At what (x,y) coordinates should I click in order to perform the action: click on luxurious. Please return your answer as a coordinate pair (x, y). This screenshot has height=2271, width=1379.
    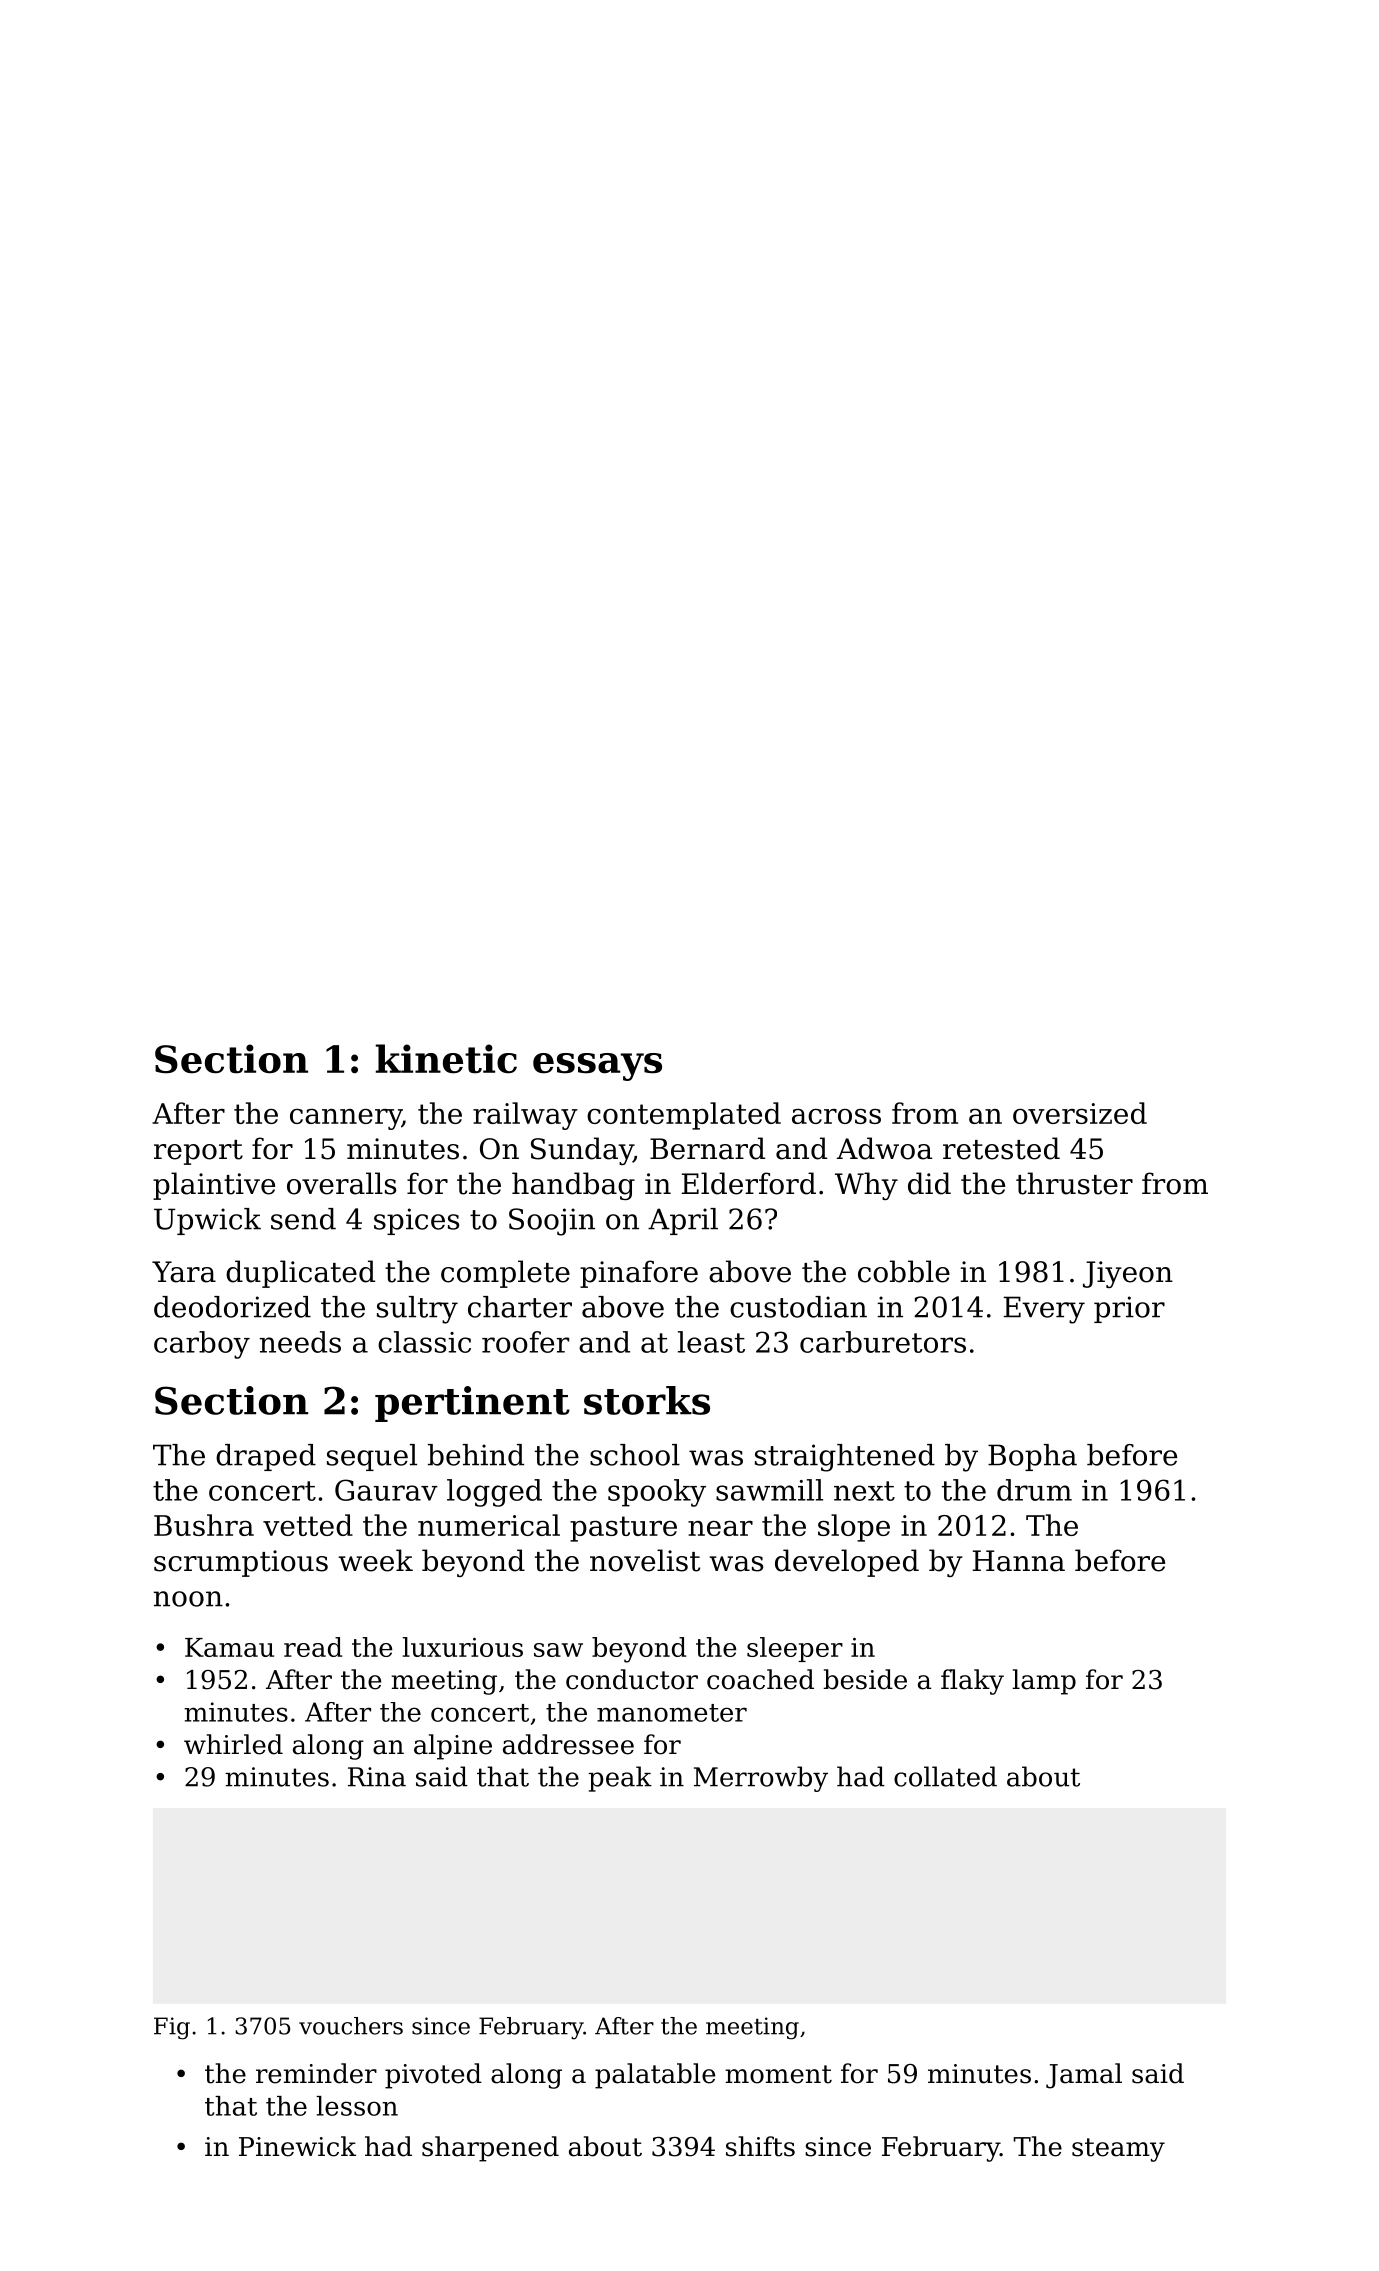
    Looking at the image, I should click on (463, 1647).
